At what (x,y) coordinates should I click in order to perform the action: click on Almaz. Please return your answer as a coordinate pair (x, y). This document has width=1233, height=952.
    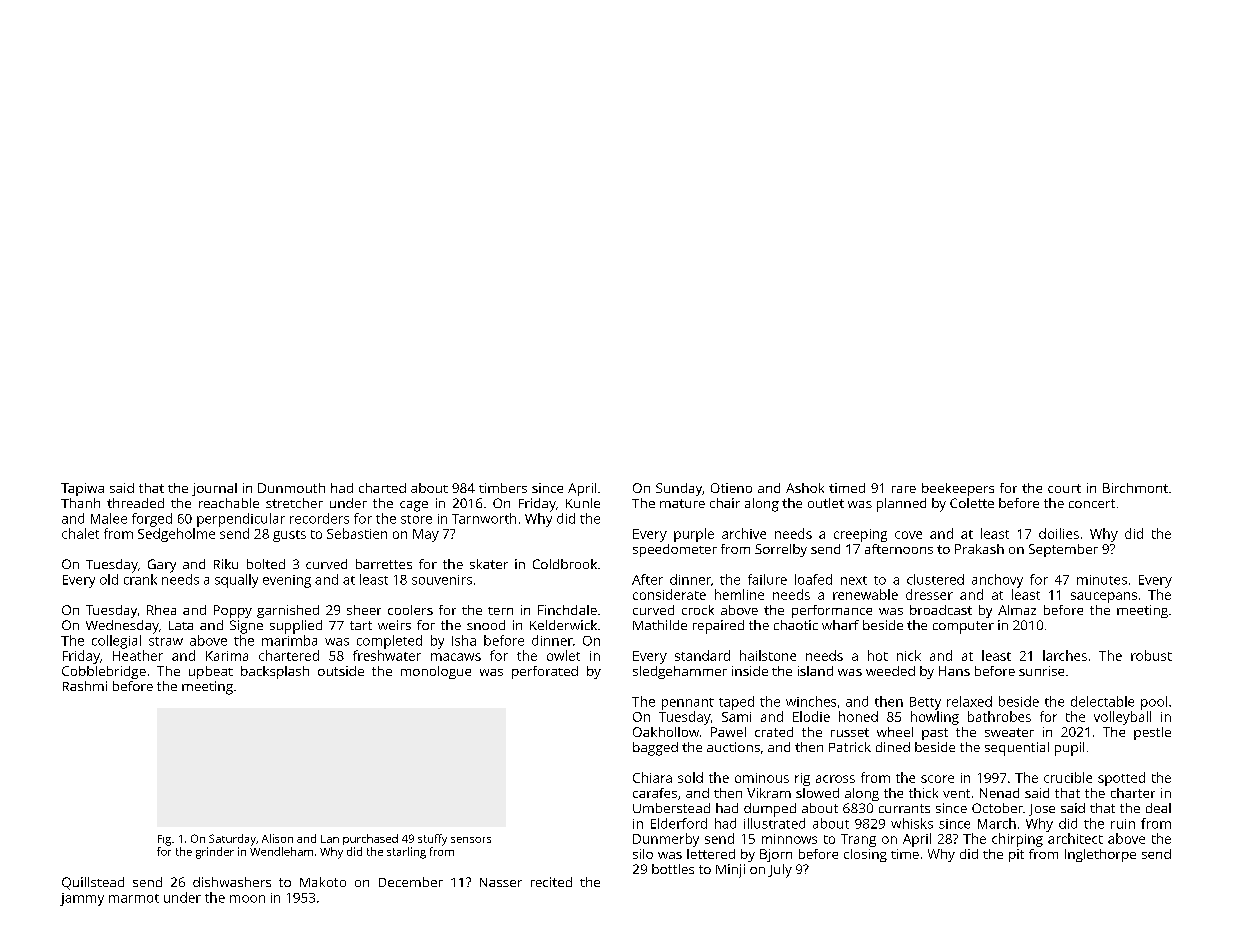
    Looking at the image, I should click on (1017, 610).
